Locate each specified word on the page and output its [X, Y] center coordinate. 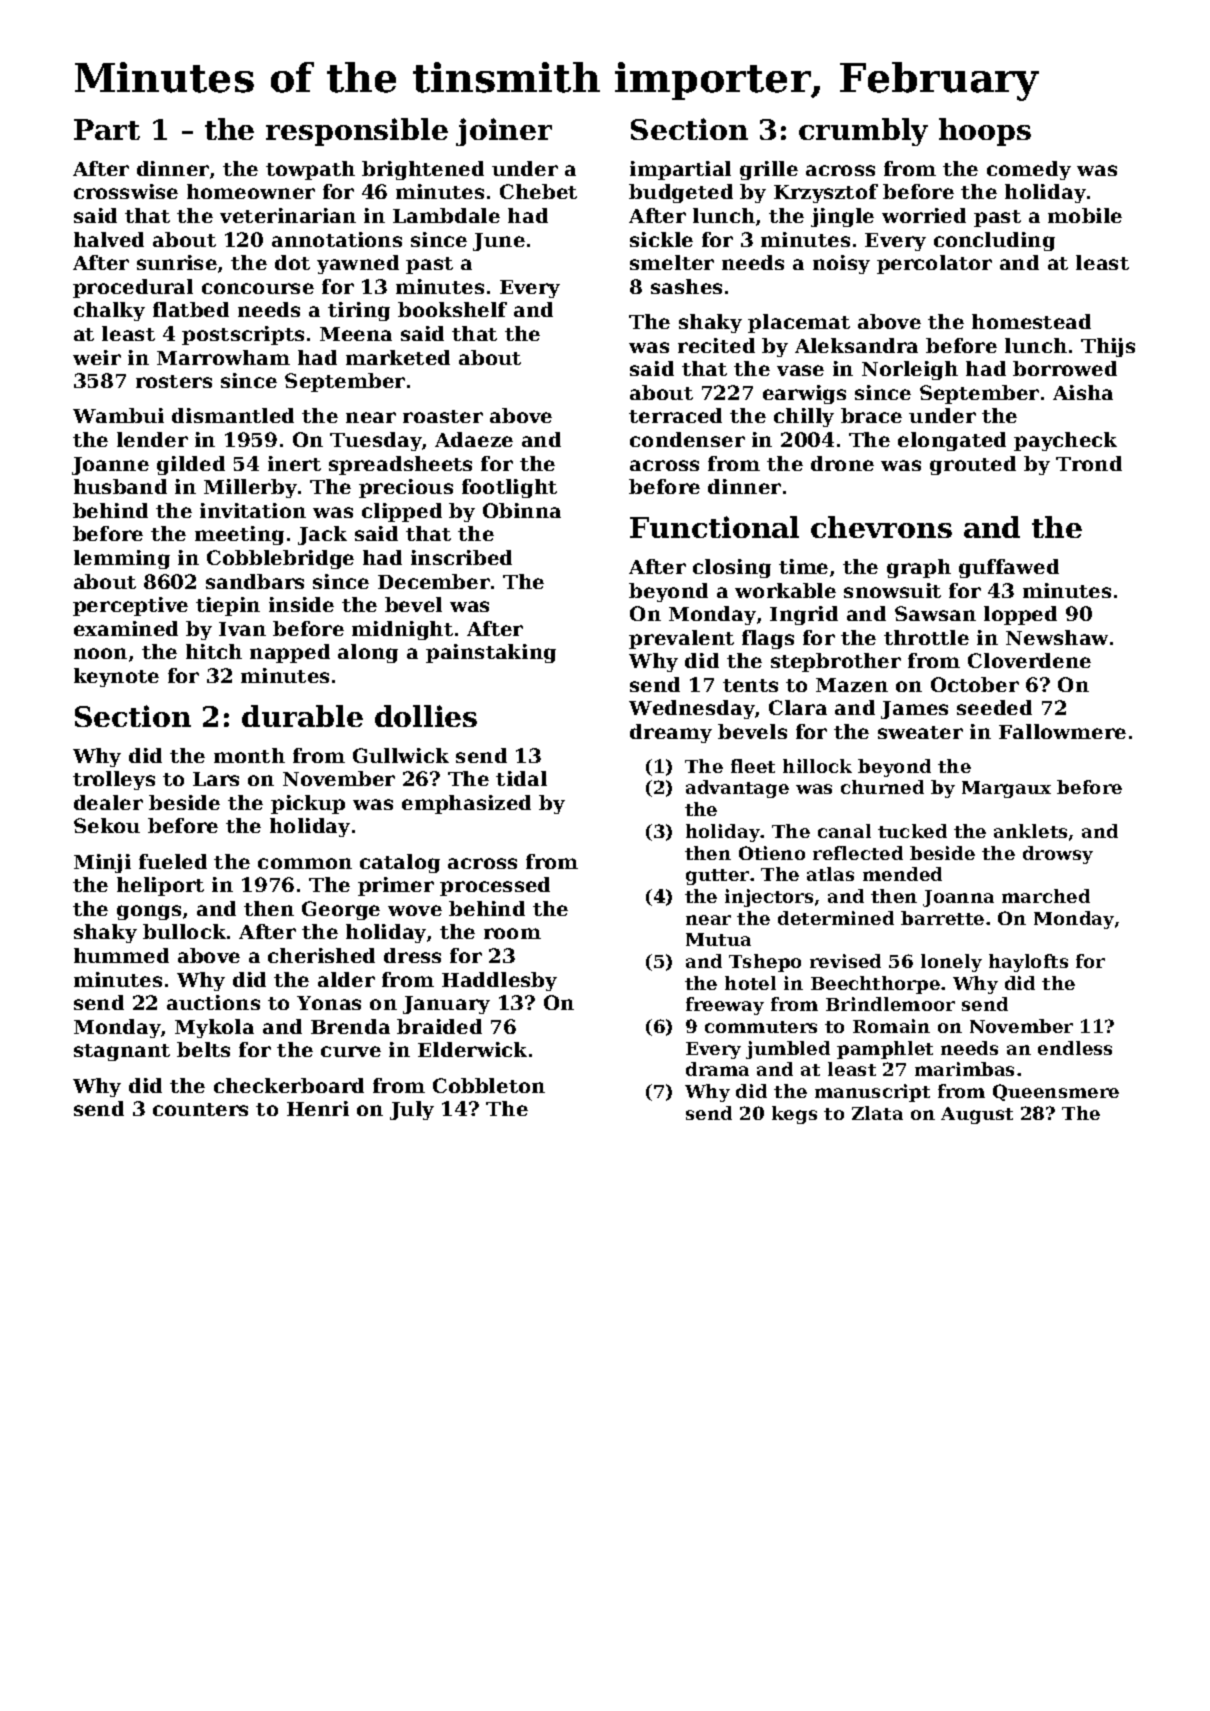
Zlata [877, 1113]
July [412, 1110]
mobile [1085, 215]
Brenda [350, 1026]
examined [126, 628]
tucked [912, 831]
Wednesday [692, 709]
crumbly [863, 132]
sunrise [177, 262]
